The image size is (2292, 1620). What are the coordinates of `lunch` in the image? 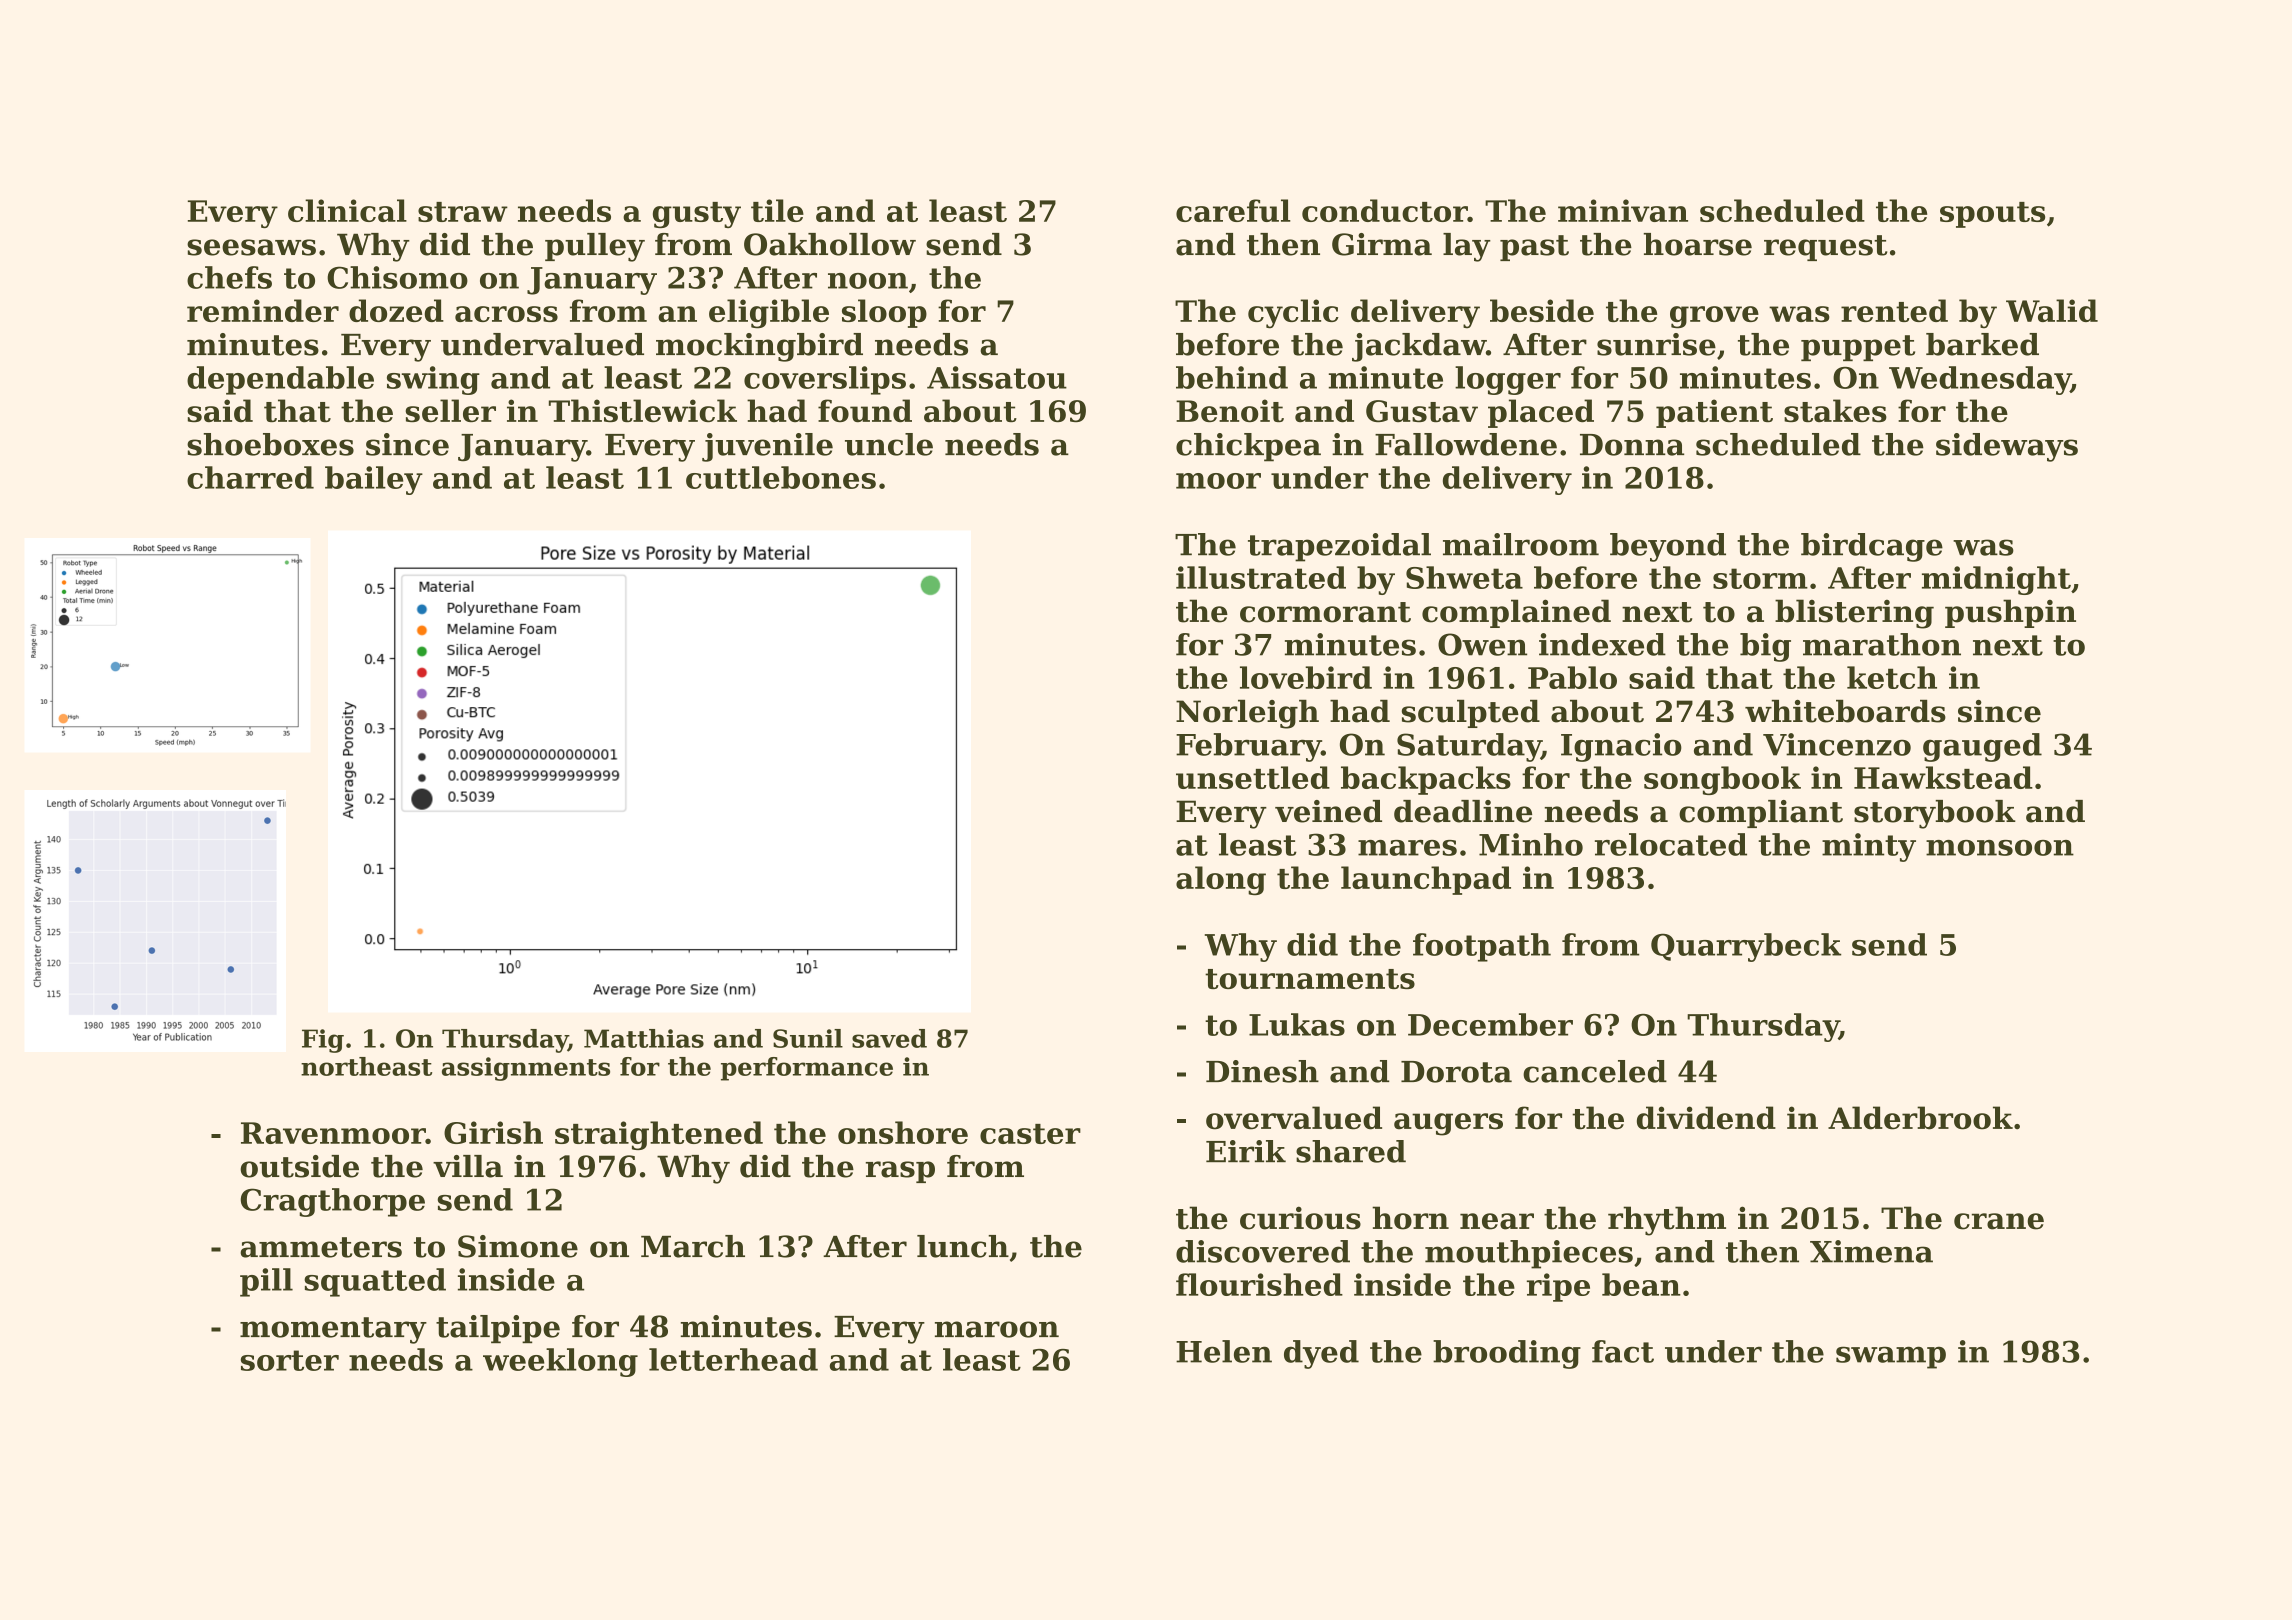 It's located at (963, 1246).
